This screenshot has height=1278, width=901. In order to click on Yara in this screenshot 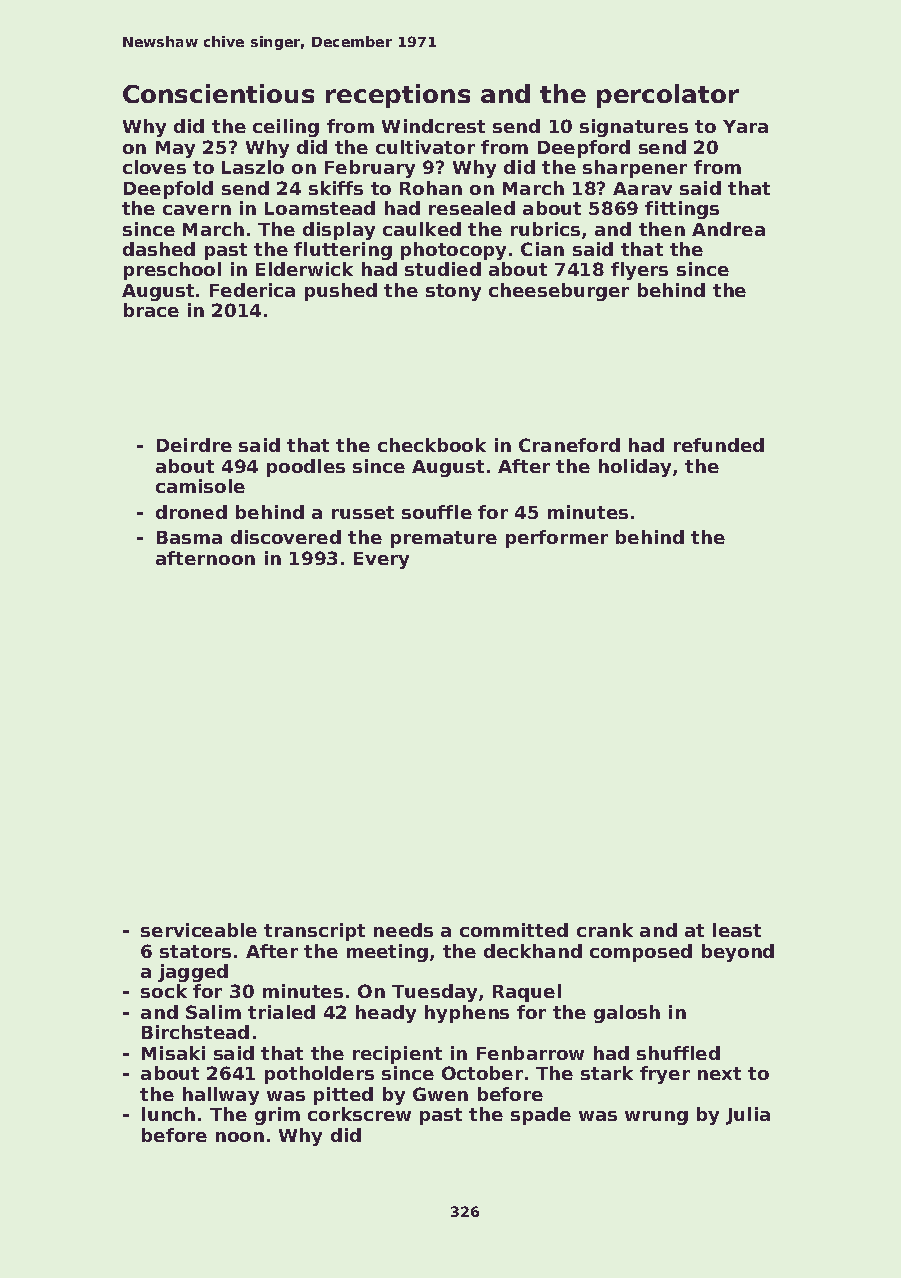, I will do `click(745, 126)`.
